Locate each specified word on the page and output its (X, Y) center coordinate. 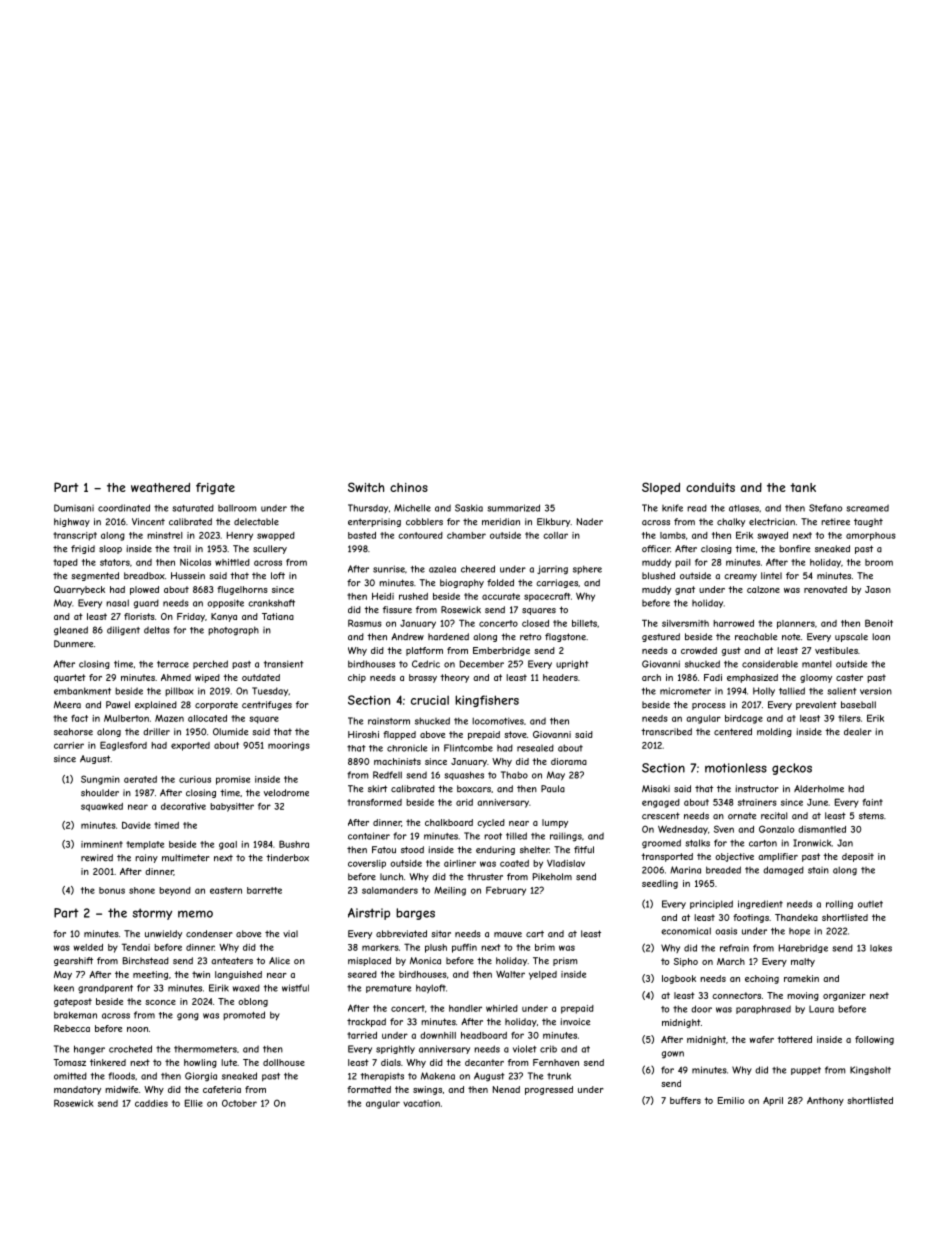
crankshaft (271, 603)
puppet (806, 1071)
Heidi (383, 596)
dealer (858, 732)
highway (72, 522)
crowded (699, 650)
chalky (731, 522)
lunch (391, 877)
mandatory (77, 1090)
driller (156, 732)
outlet (870, 904)
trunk (559, 1076)
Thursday (368, 508)
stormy (152, 914)
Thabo (514, 775)
